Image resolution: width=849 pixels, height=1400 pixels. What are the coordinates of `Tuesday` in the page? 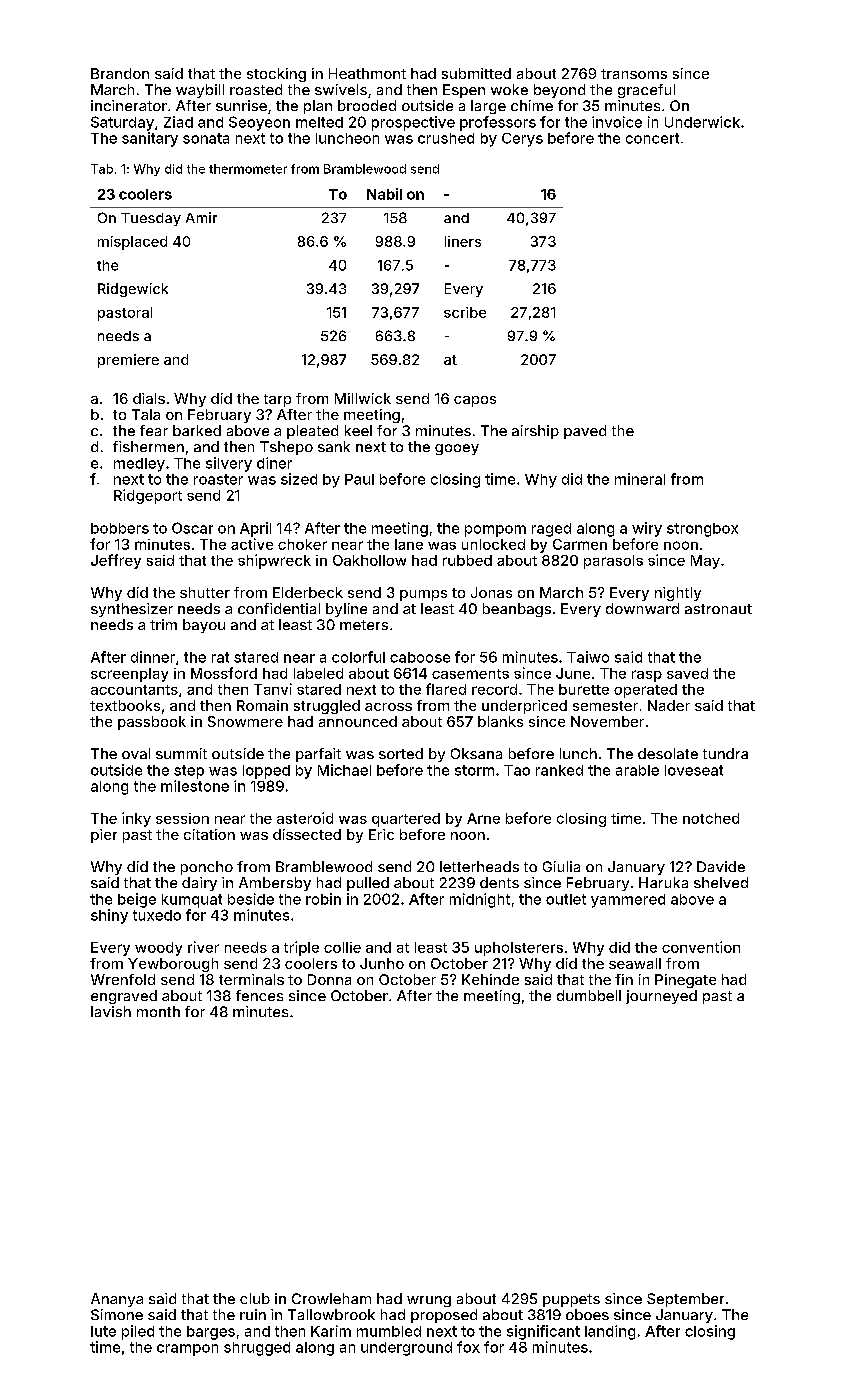 It's located at (151, 219).
